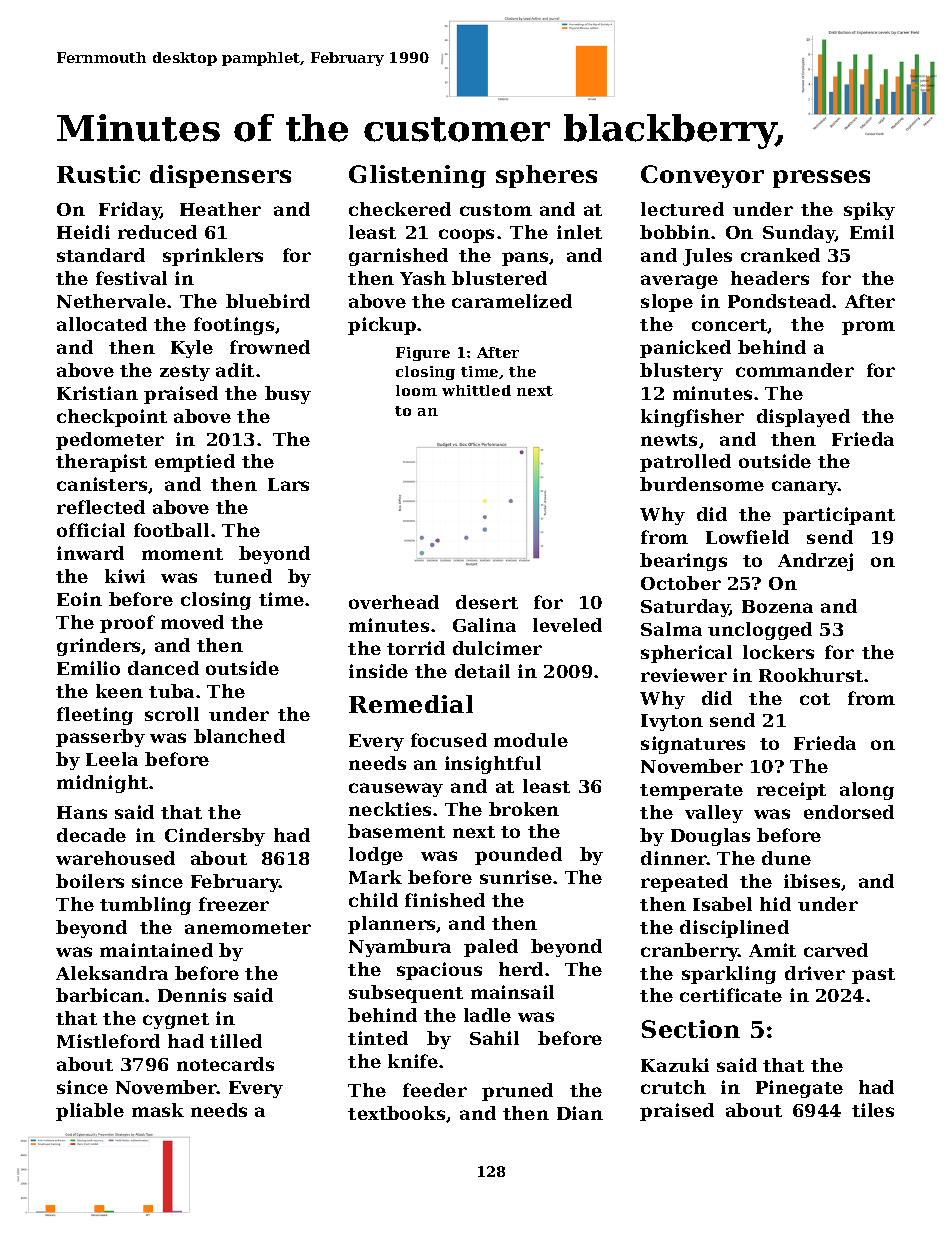  What do you see at coordinates (685, 463) in the screenshot?
I see `patrolled` at bounding box center [685, 463].
